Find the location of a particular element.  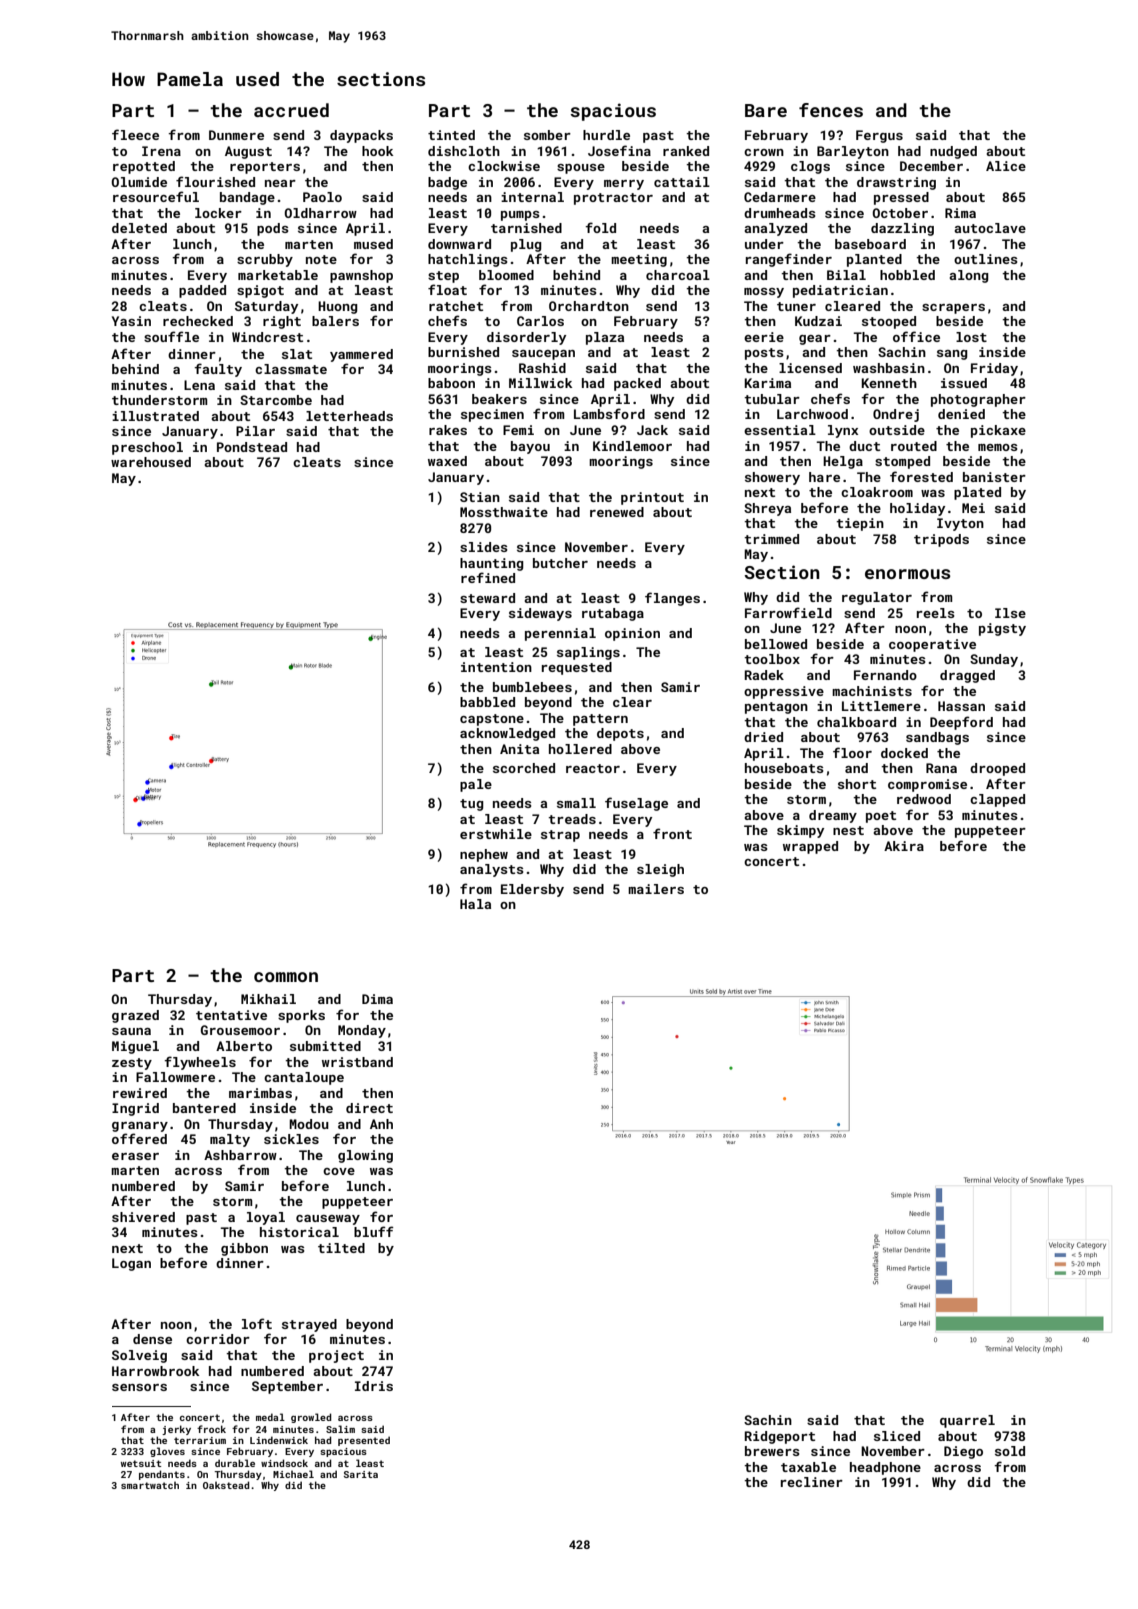

pale is located at coordinates (476, 785).
